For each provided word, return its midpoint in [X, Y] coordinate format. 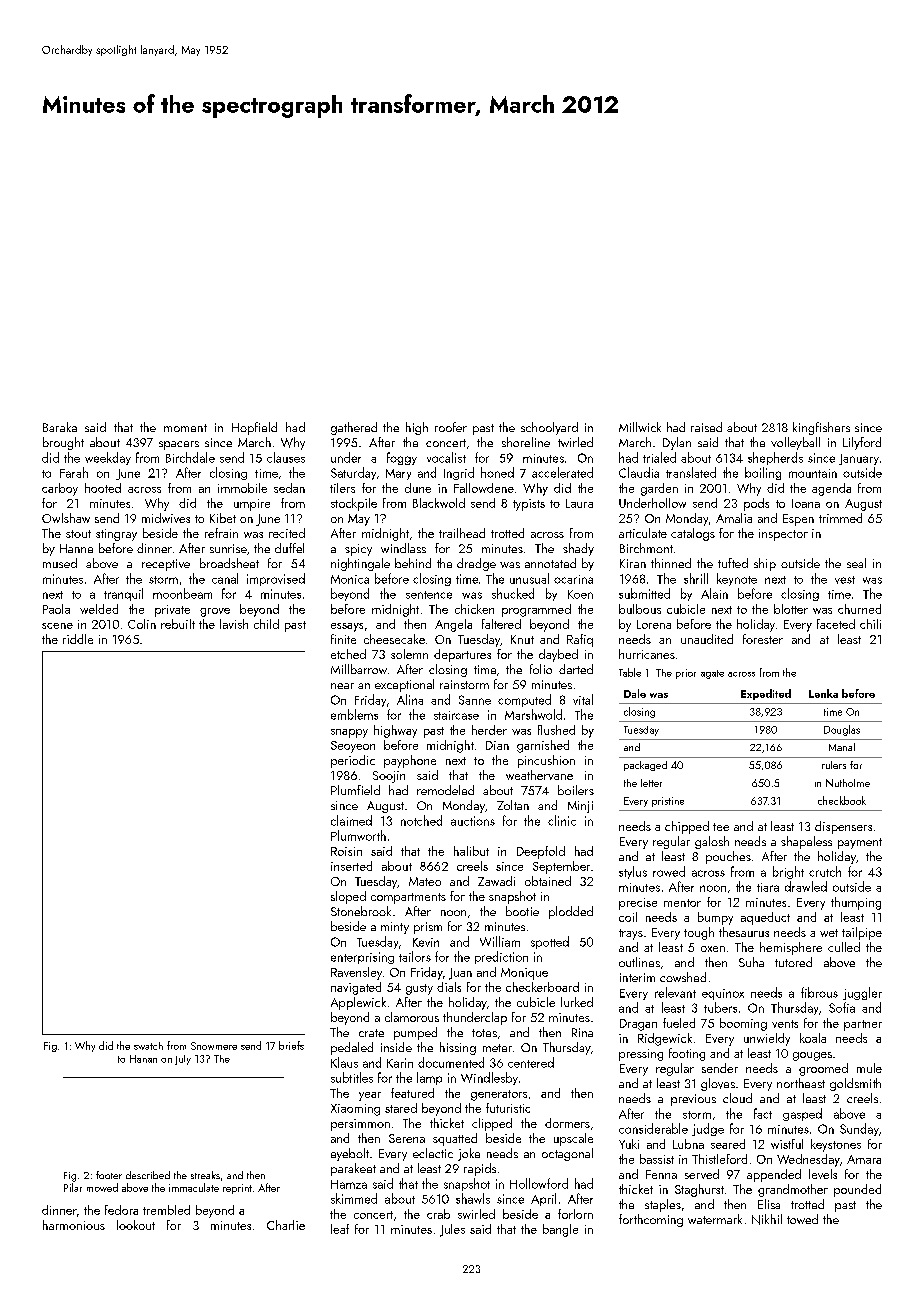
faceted [836, 624]
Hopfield [254, 428]
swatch [148, 1046]
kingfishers [821, 428]
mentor [682, 903]
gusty [419, 989]
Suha [751, 962]
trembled [166, 1210]
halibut [471, 851]
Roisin [346, 851]
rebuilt [178, 624]
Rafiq [580, 640]
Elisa [769, 1204]
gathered [354, 428]
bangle [560, 1230]
